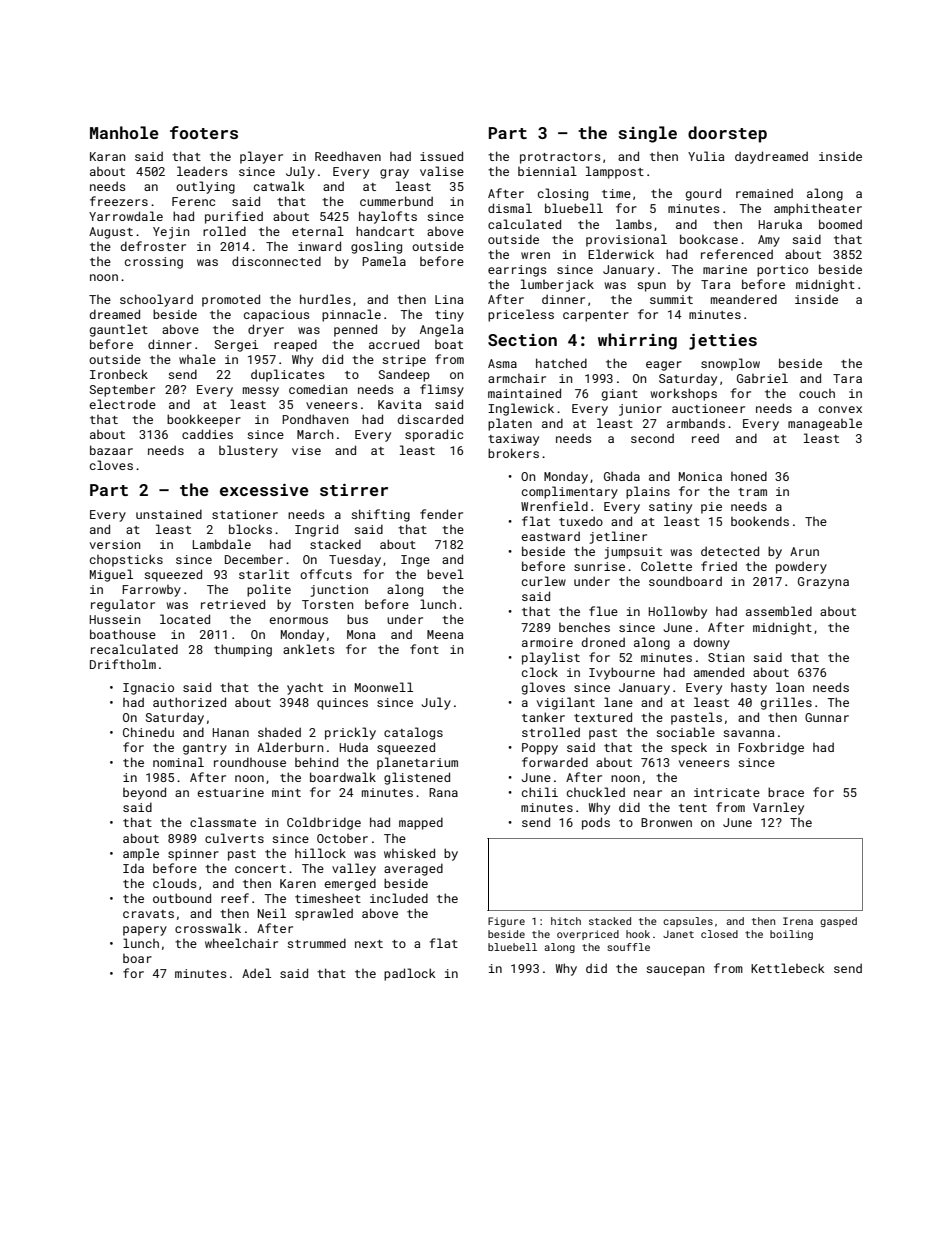 The image size is (952, 1233). I want to click on outlying, so click(205, 187).
